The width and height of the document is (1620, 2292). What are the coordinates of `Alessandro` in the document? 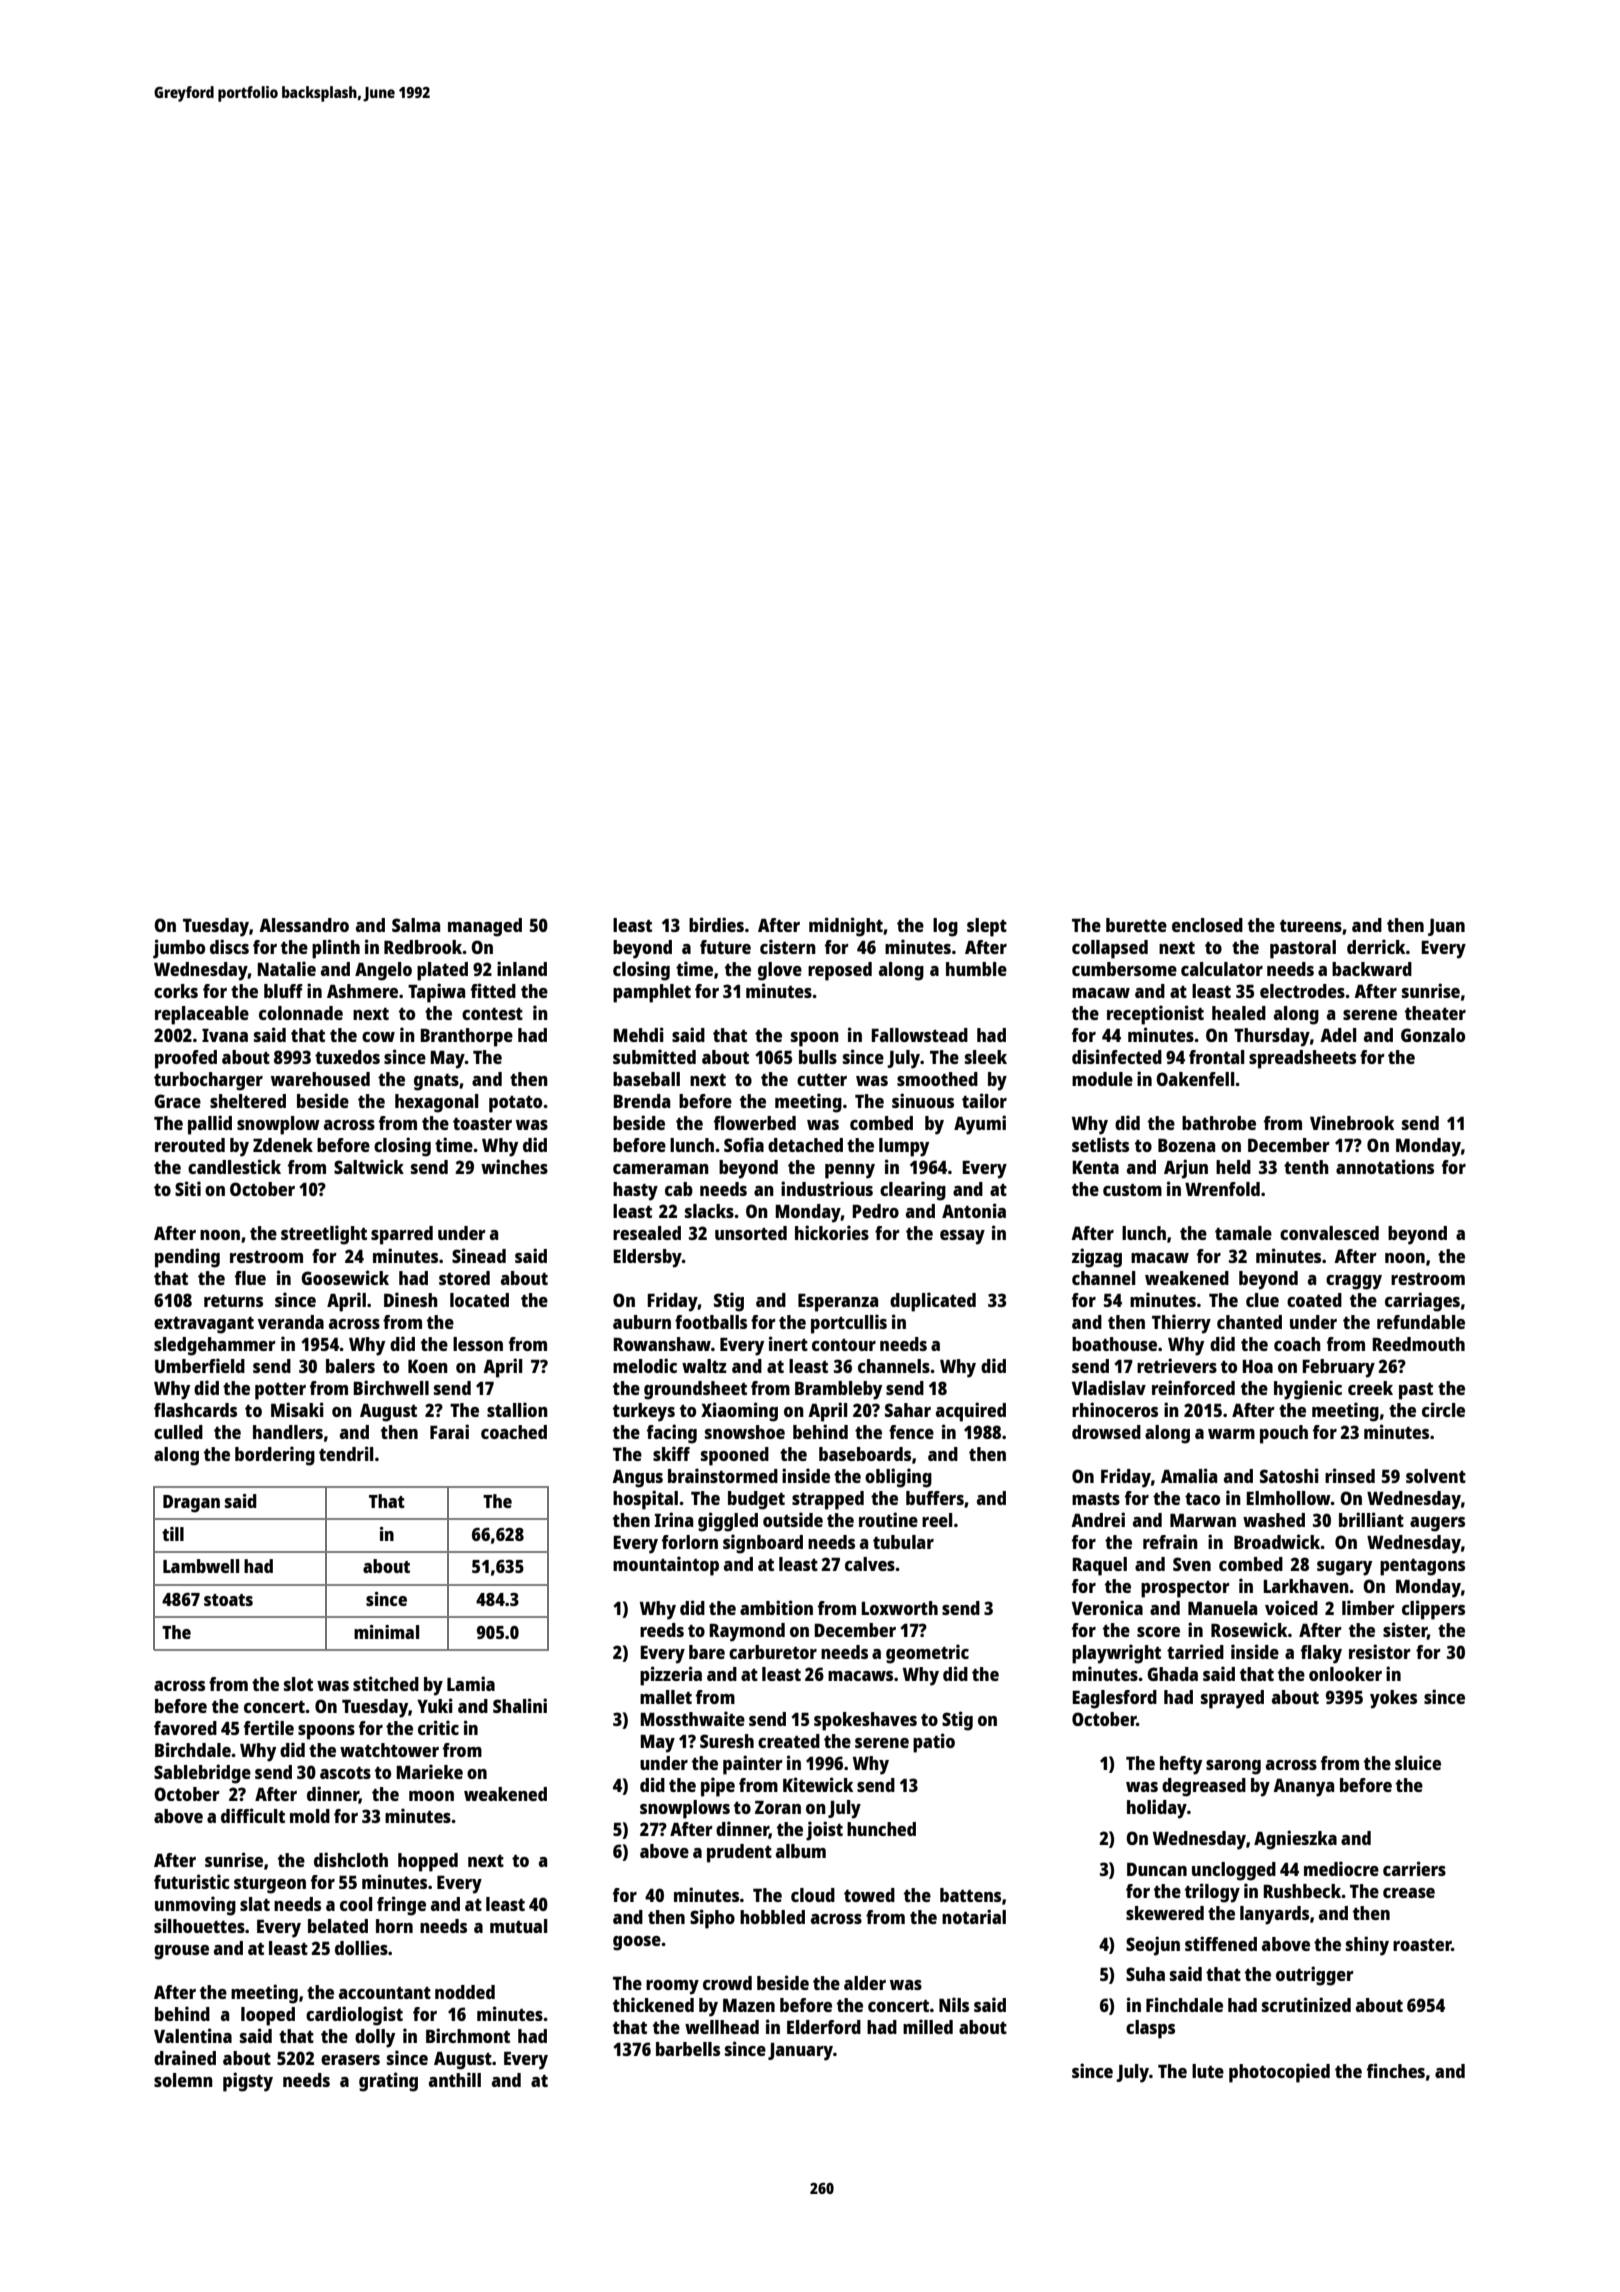 It's located at (304, 925).
